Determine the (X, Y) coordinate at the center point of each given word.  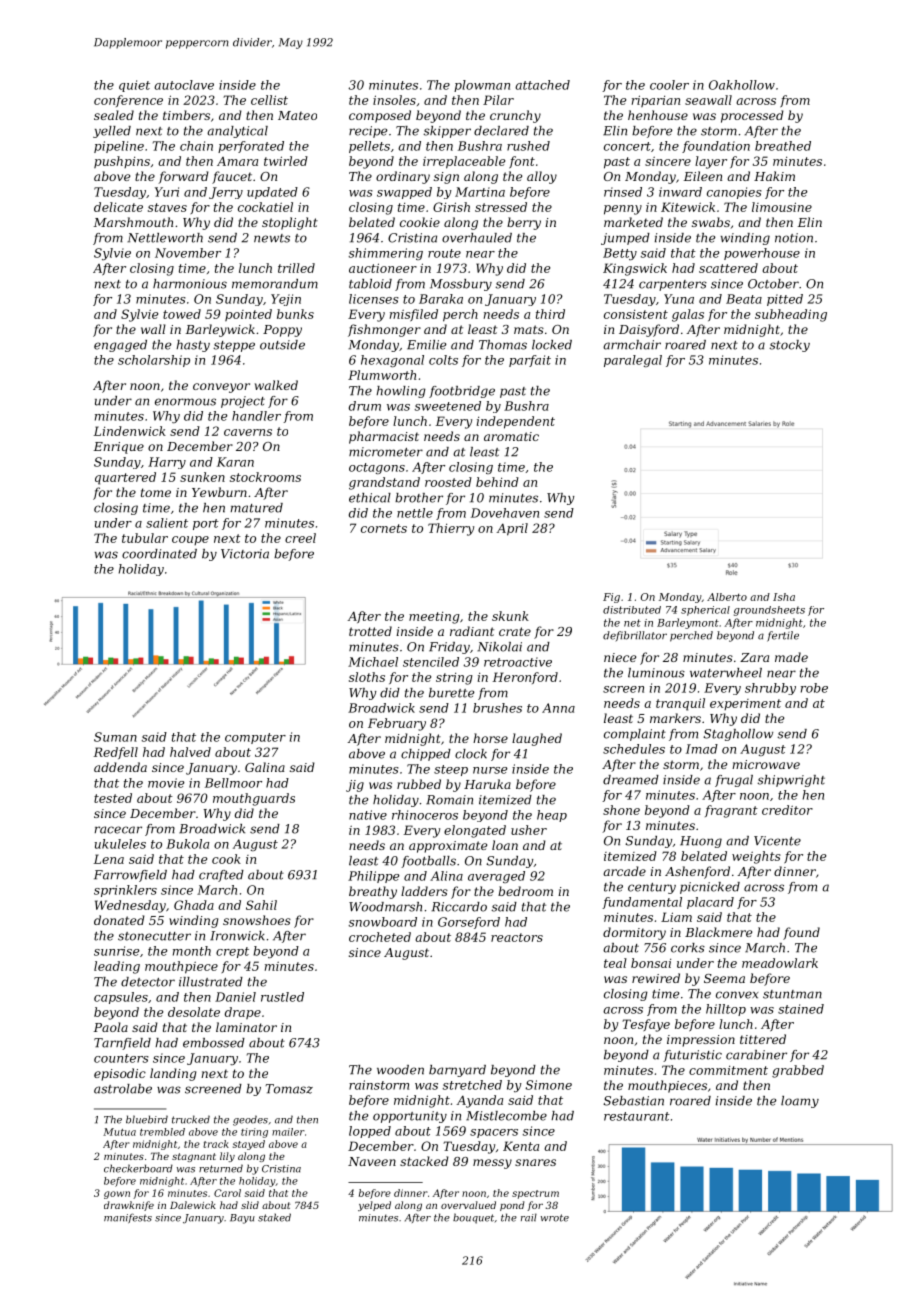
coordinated (159, 554)
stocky (789, 346)
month (192, 951)
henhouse (658, 115)
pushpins (122, 162)
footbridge (462, 392)
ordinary (403, 177)
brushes (497, 708)
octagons (377, 468)
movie (166, 783)
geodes (250, 1120)
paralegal (633, 361)
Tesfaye (646, 1025)
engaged (120, 346)
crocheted (380, 937)
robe (814, 688)
